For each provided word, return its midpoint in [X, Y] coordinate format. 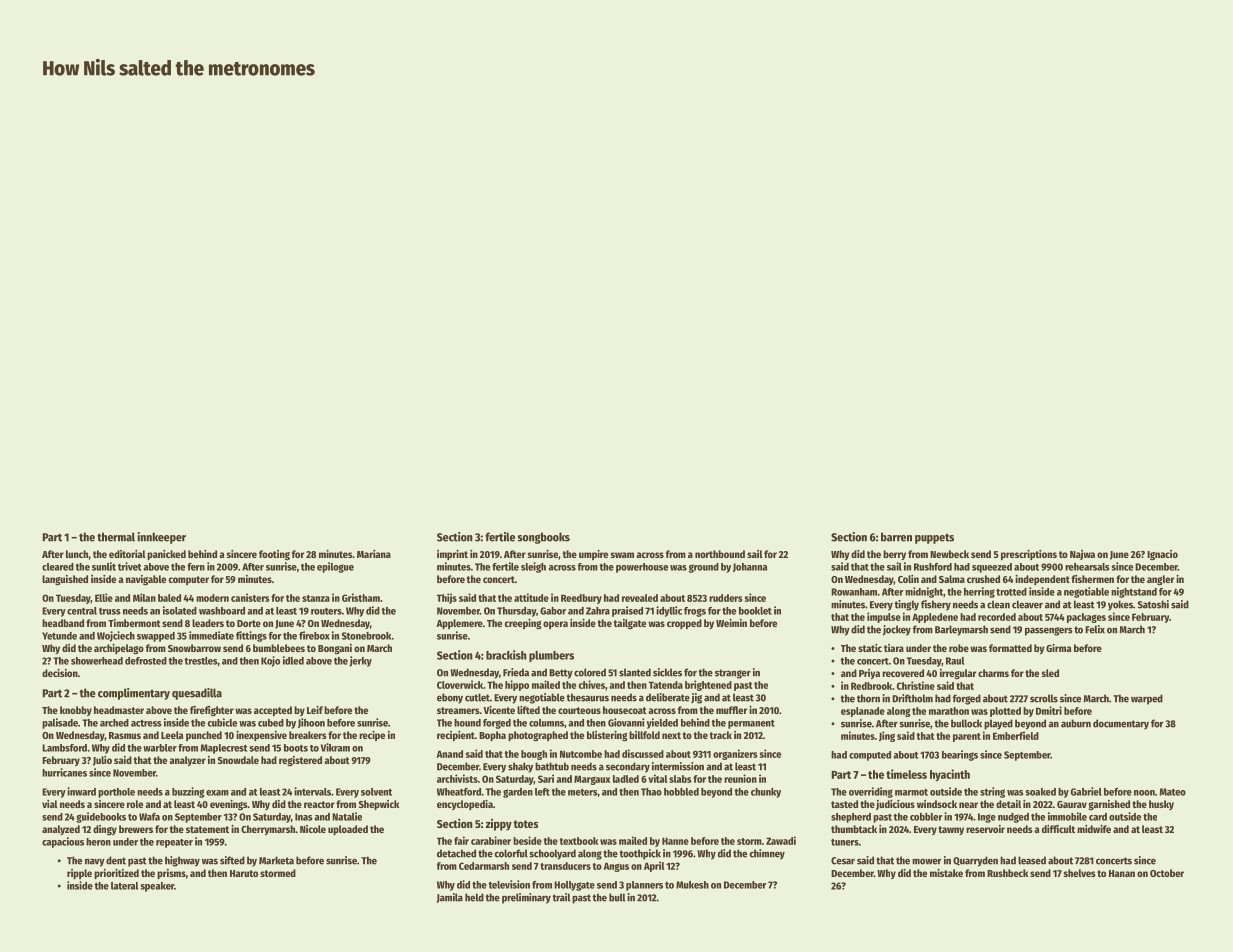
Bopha [492, 736]
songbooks [543, 538]
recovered [903, 673]
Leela [172, 735]
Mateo [1173, 792]
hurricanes [64, 772]
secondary [628, 767]
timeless [906, 774]
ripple [79, 874]
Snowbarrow [194, 648]
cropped [684, 624]
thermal [116, 537]
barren [896, 537]
